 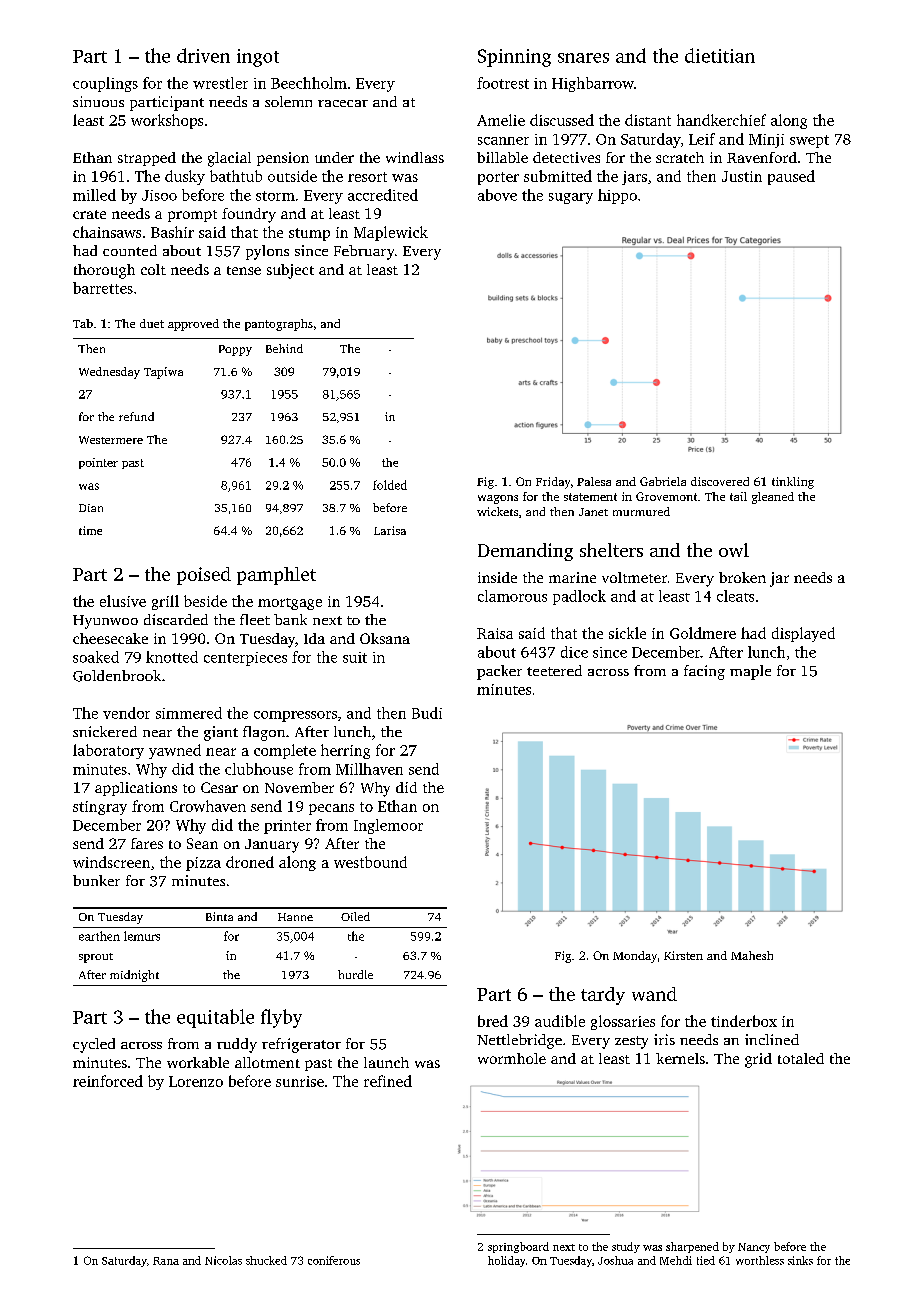 I want to click on snares, so click(x=583, y=58).
